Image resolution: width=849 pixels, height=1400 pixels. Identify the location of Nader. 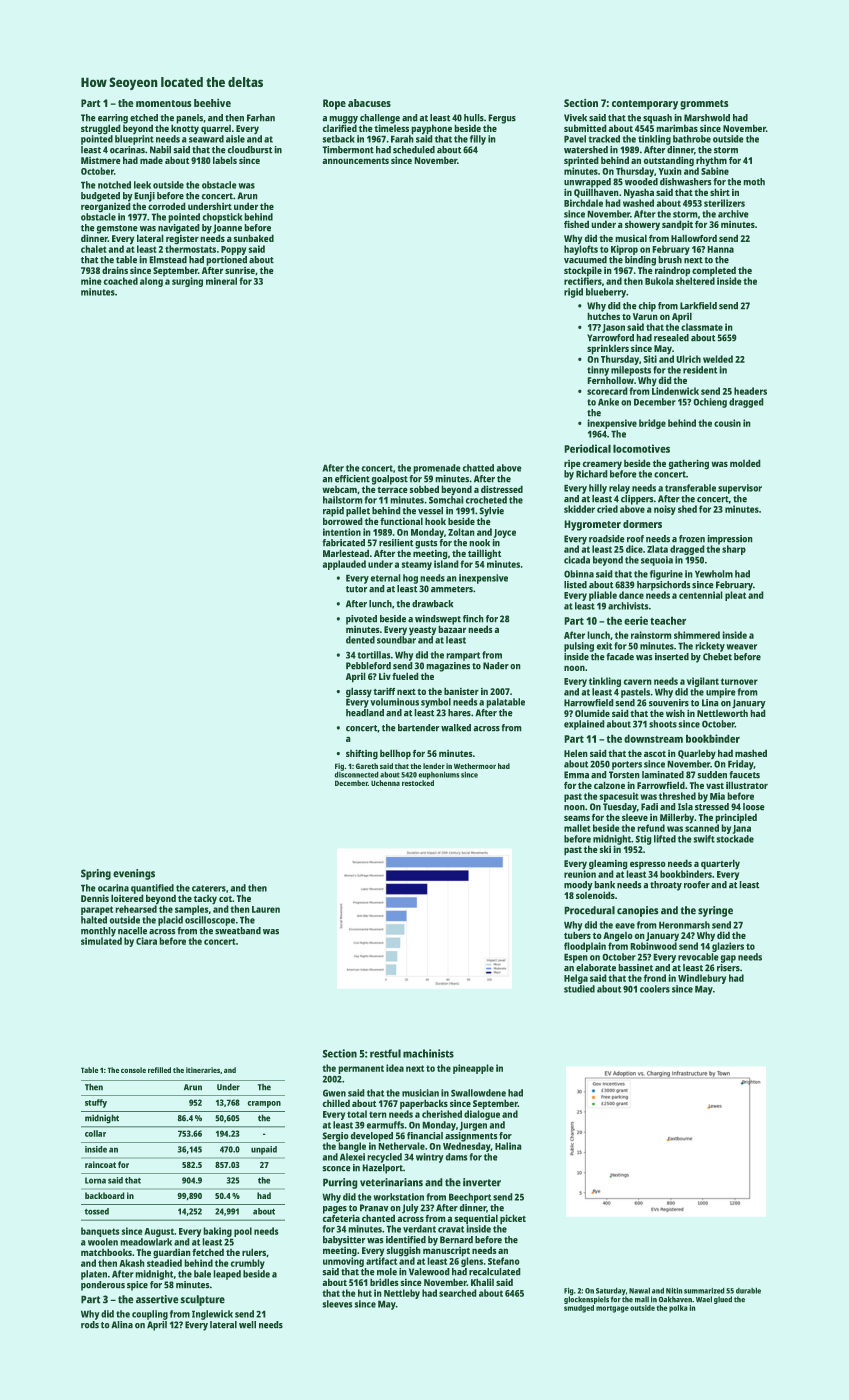
(496, 666).
